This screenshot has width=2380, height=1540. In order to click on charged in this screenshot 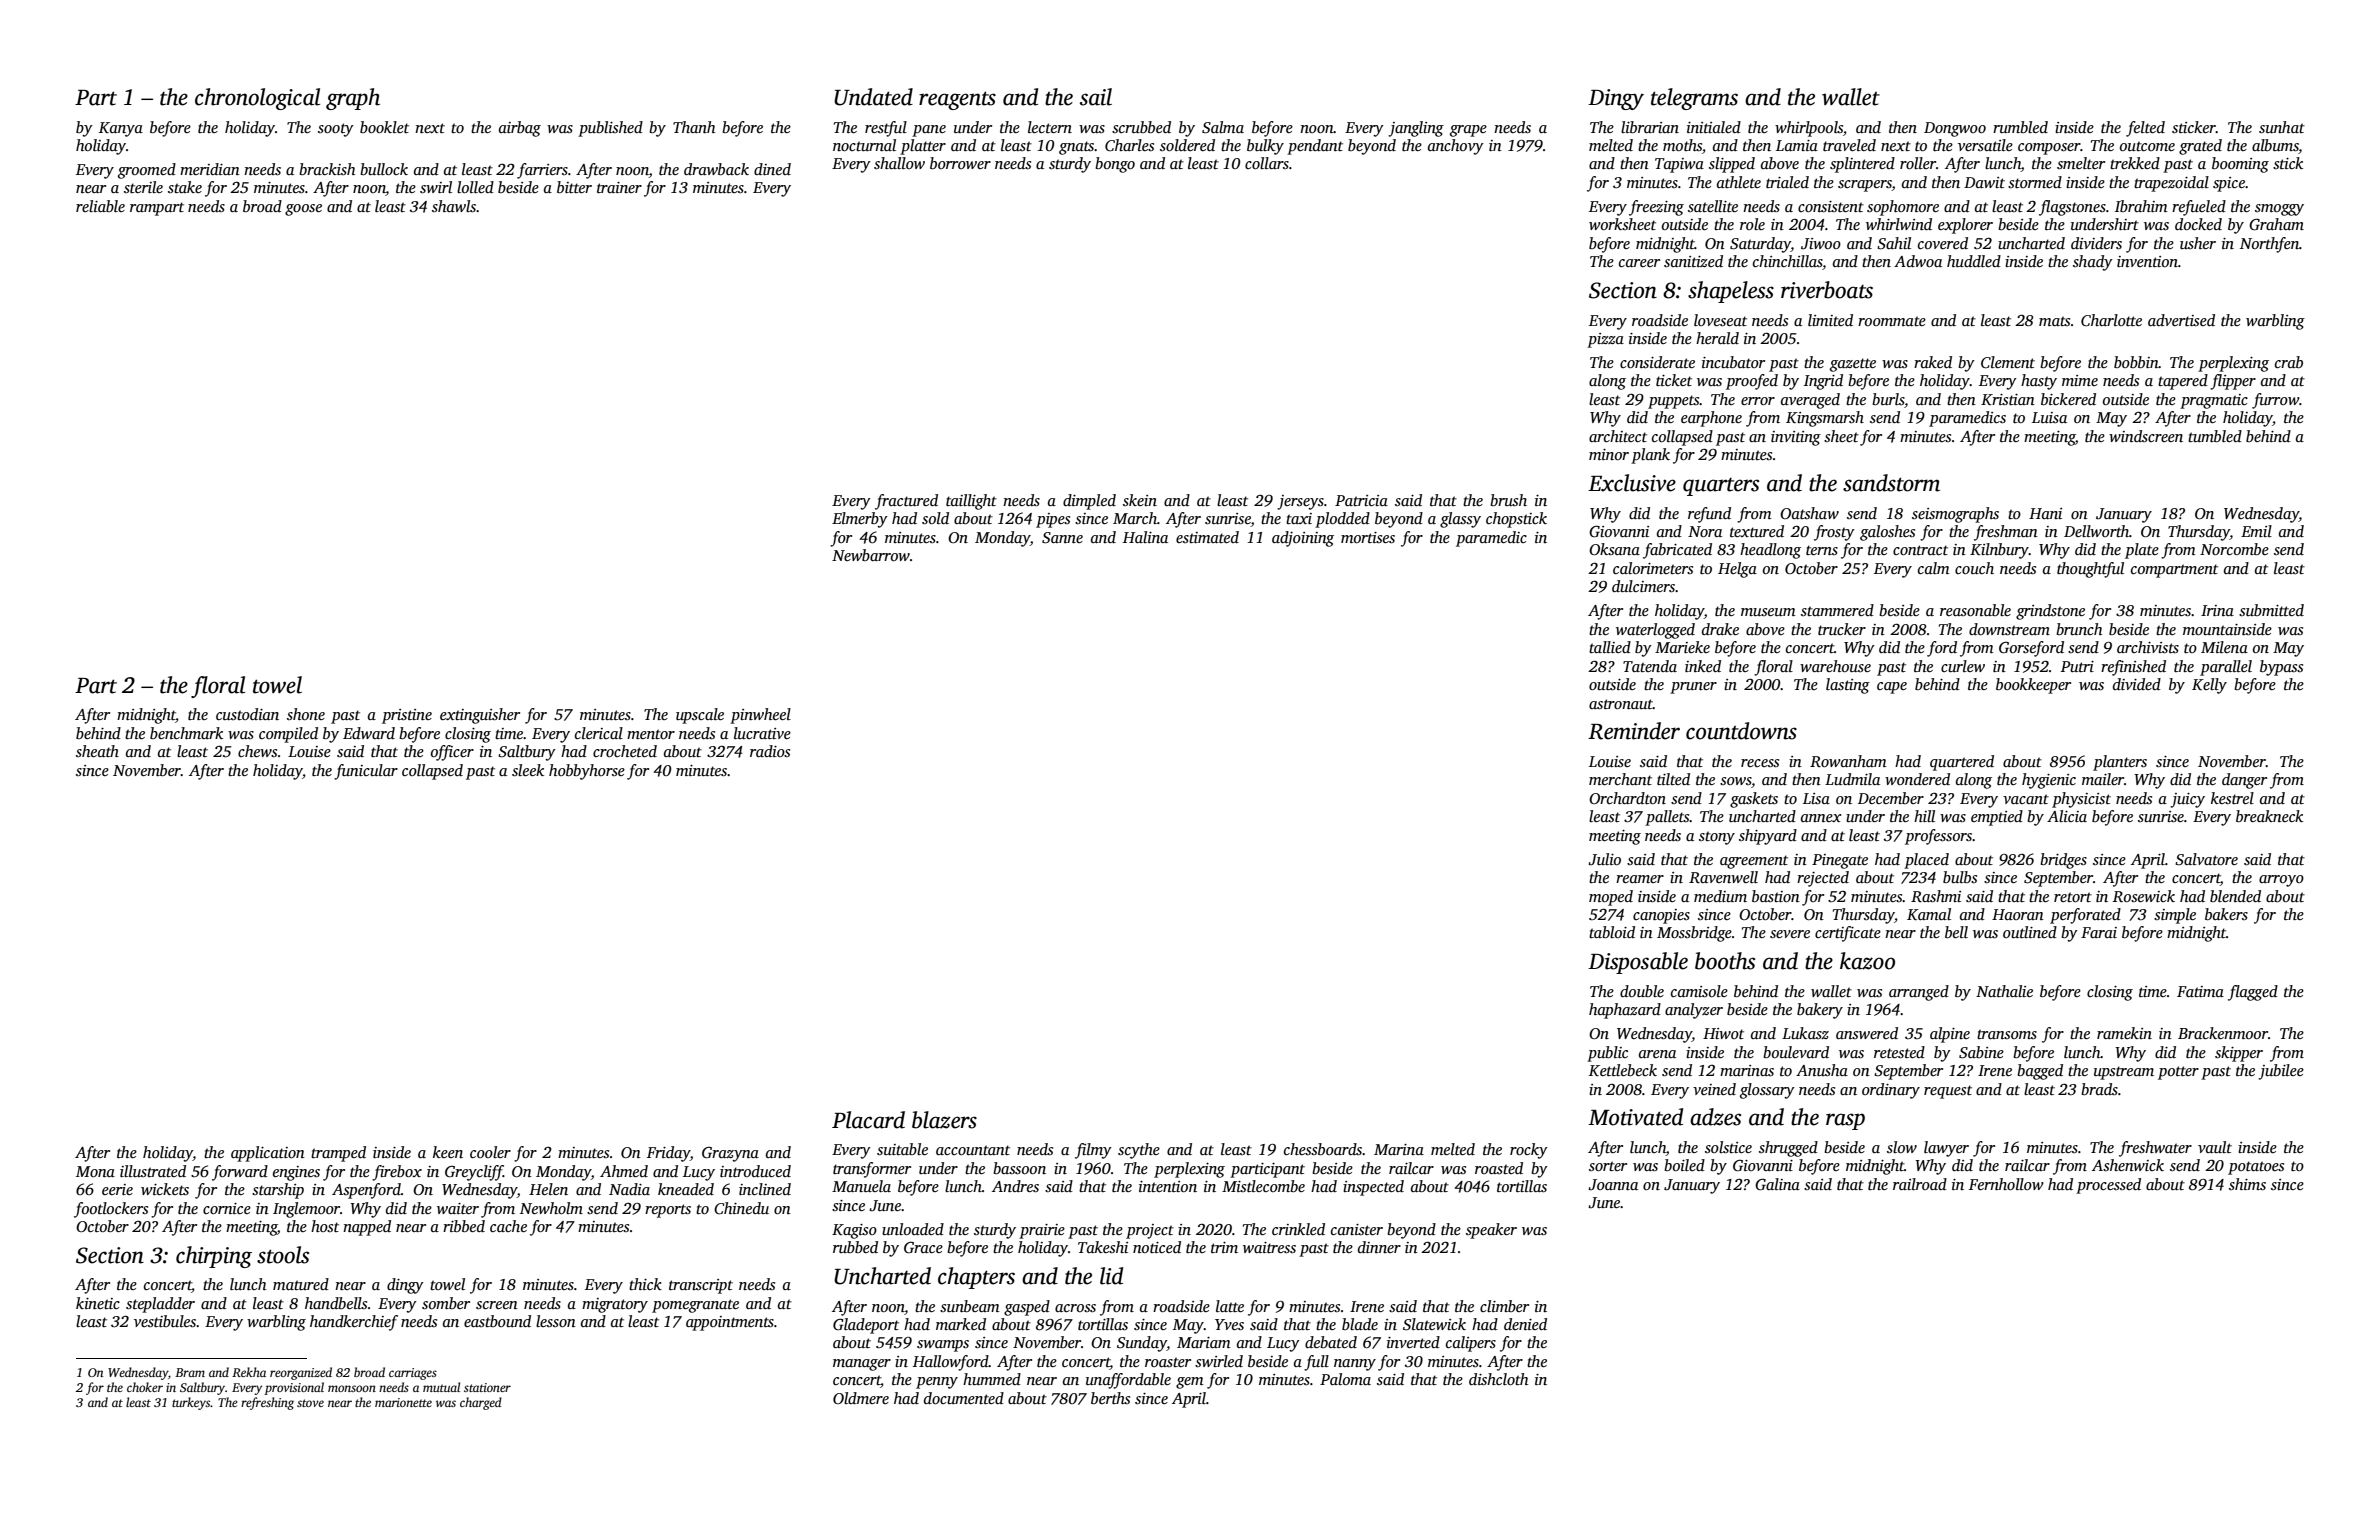, I will do `click(481, 1403)`.
